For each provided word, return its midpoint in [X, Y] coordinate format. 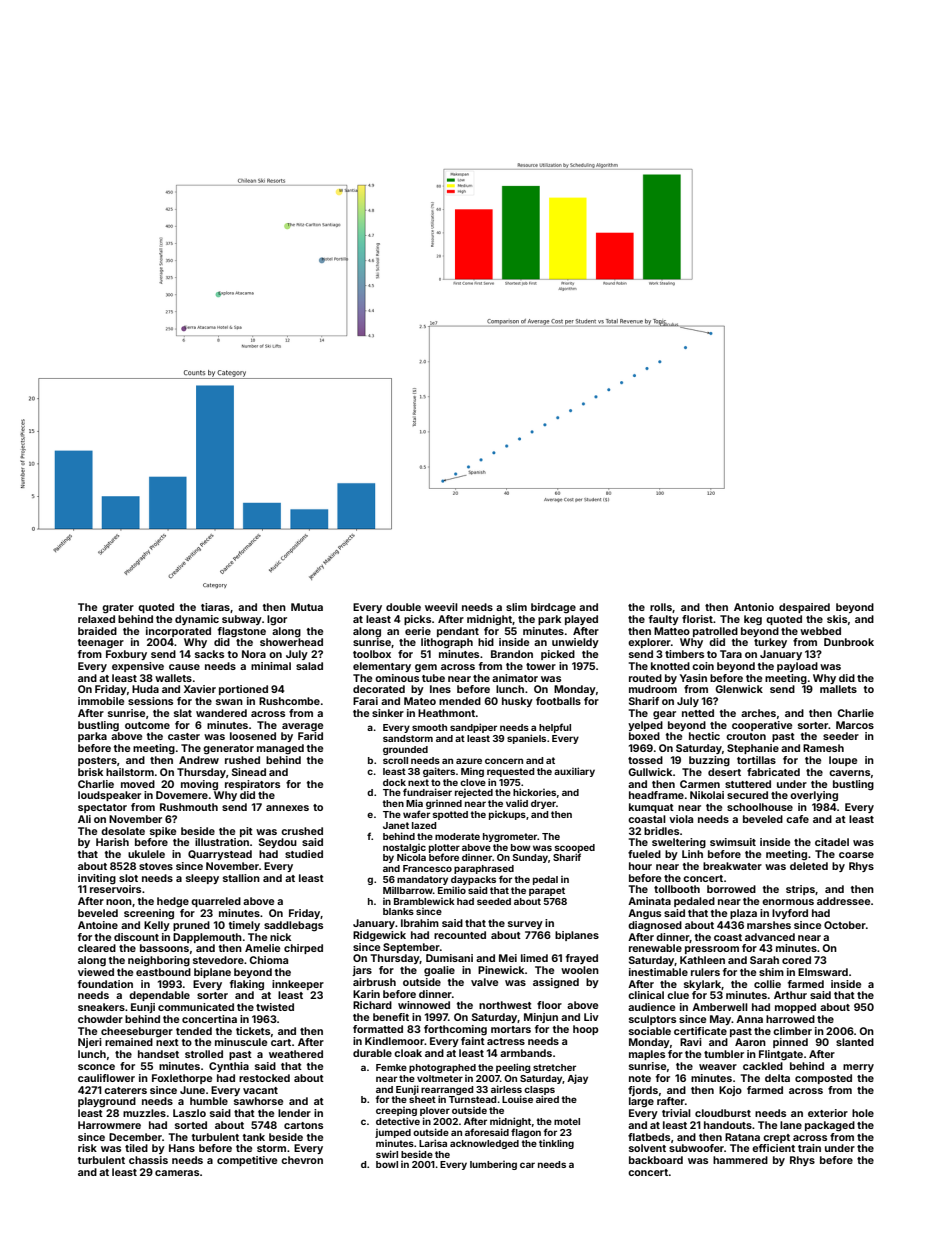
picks [417, 620]
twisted [275, 1007]
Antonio [754, 607]
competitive [247, 1161]
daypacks [473, 880]
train [809, 1148]
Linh [692, 854]
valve [484, 982]
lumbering [493, 1165]
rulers [705, 972]
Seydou [278, 843]
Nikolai [707, 795]
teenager [101, 644]
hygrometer [510, 837]
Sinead [249, 772]
